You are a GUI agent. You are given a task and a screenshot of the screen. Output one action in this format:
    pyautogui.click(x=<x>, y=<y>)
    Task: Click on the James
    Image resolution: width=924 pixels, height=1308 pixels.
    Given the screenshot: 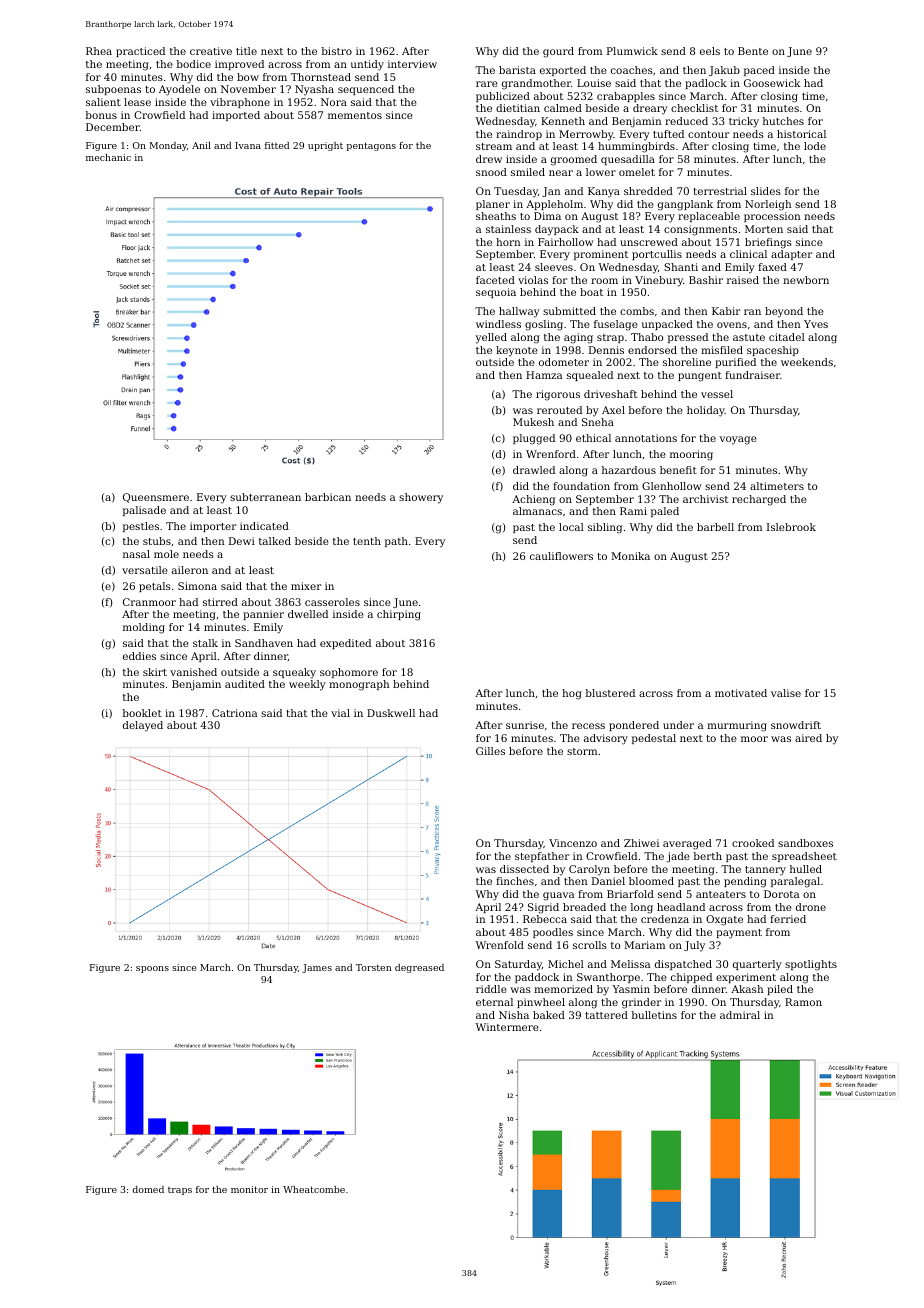 What is the action you would take?
    pyautogui.click(x=317, y=968)
